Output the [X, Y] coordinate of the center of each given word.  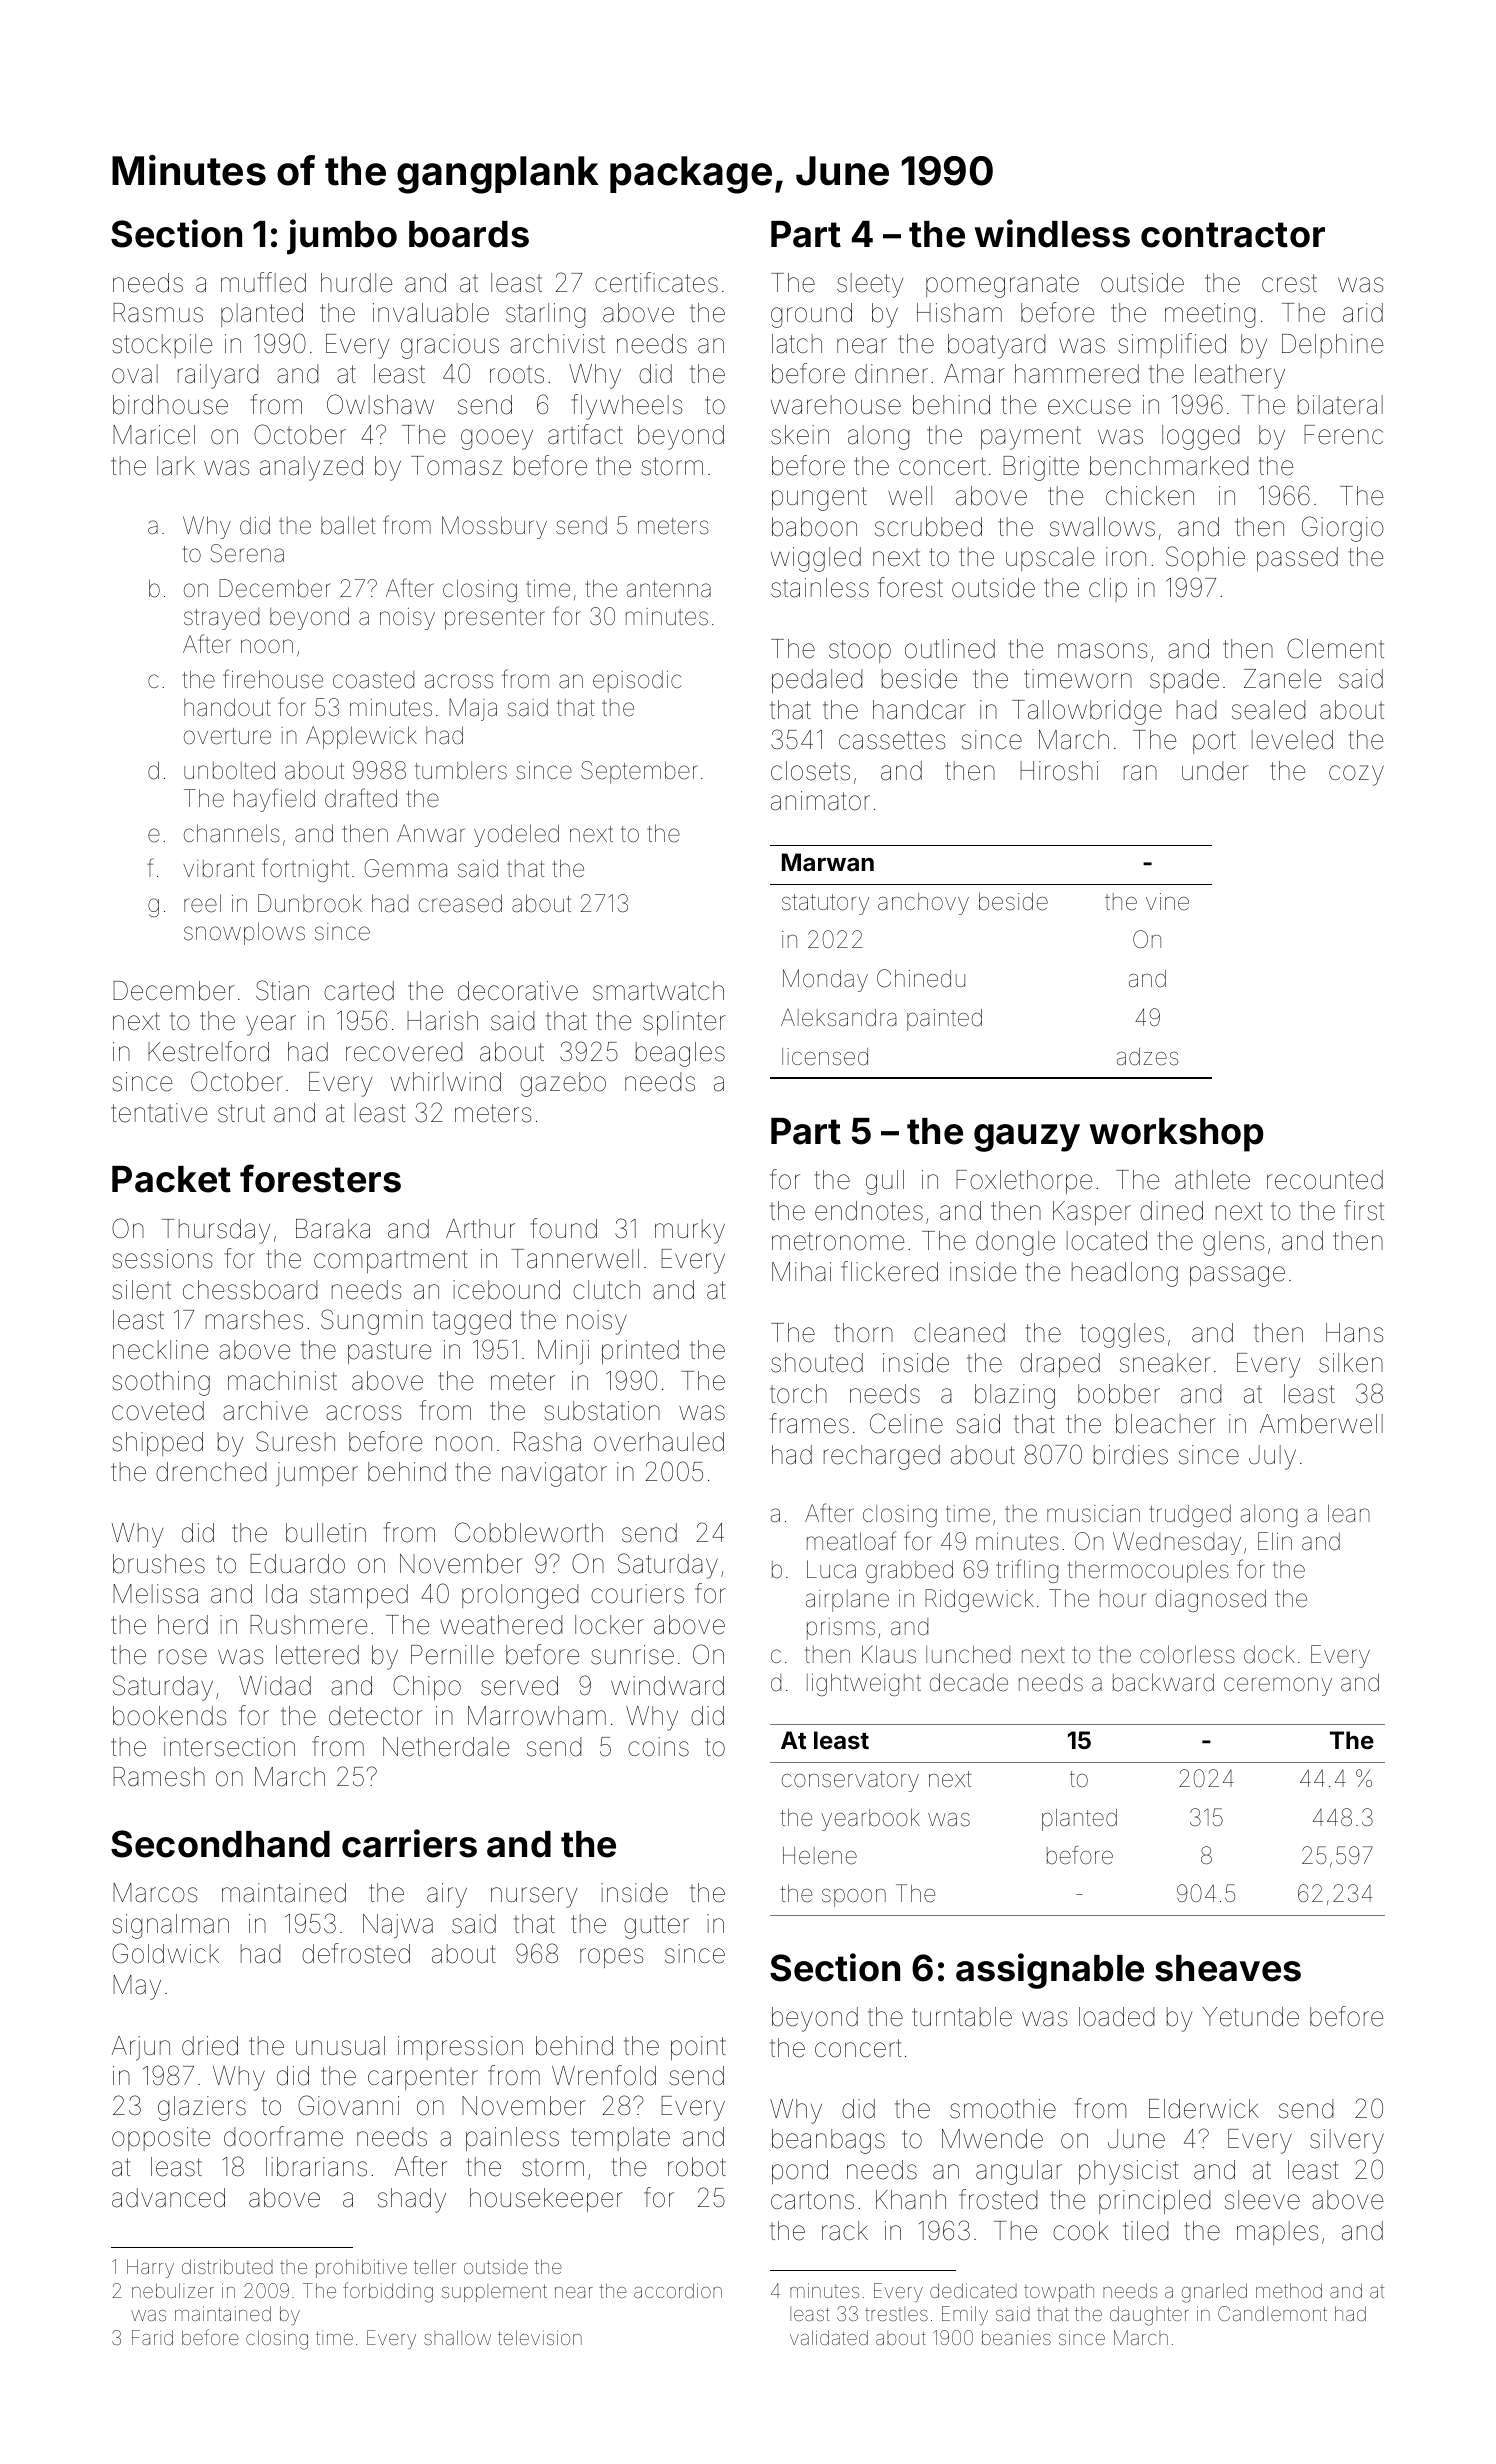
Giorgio [1343, 529]
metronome [838, 1241]
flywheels [626, 407]
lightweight [864, 1684]
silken [1351, 1363]
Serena [247, 553]
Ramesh [159, 1777]
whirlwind [446, 1082]
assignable [1050, 1971]
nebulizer [173, 2290]
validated [829, 2337]
